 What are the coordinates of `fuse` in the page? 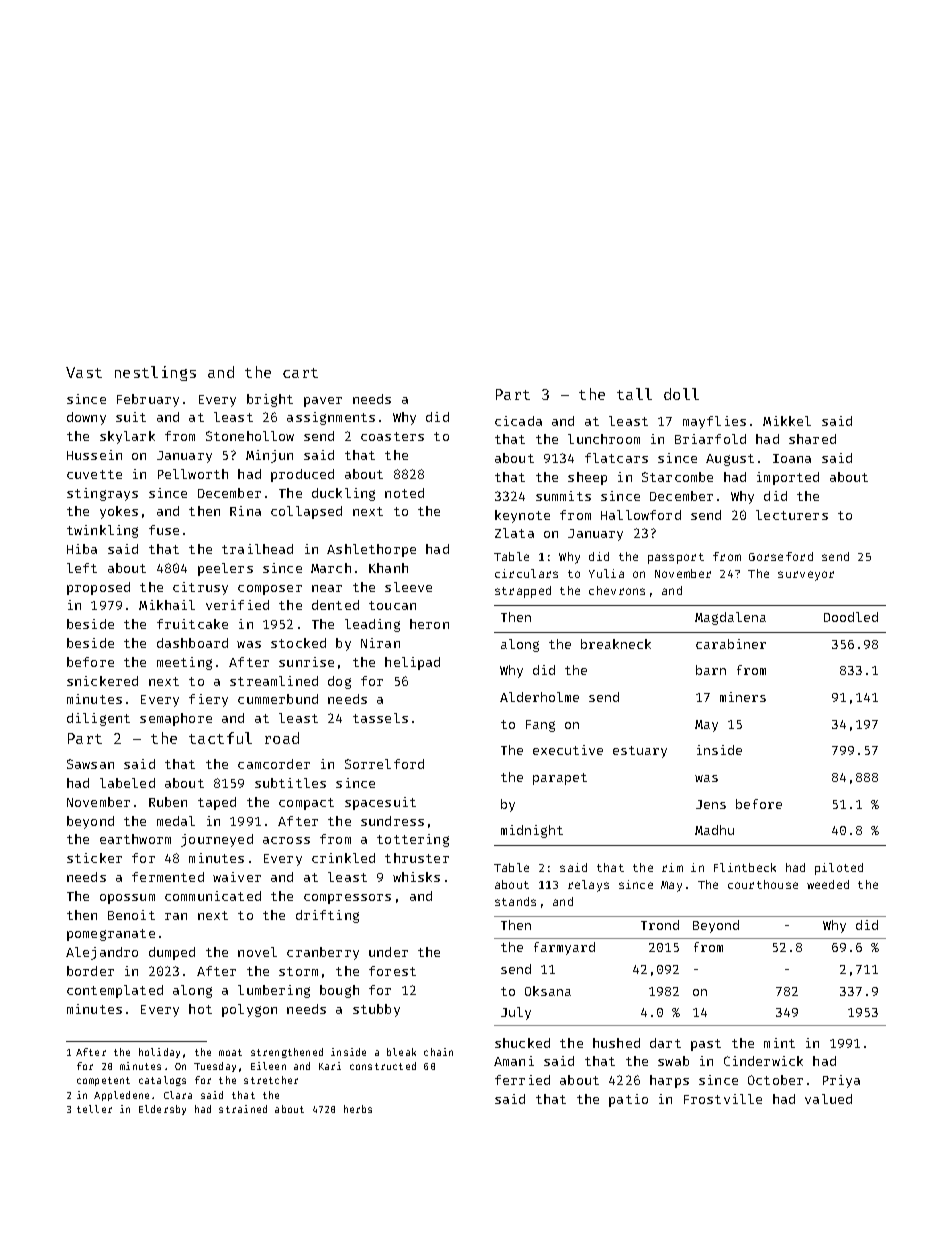 It's located at (164, 530).
